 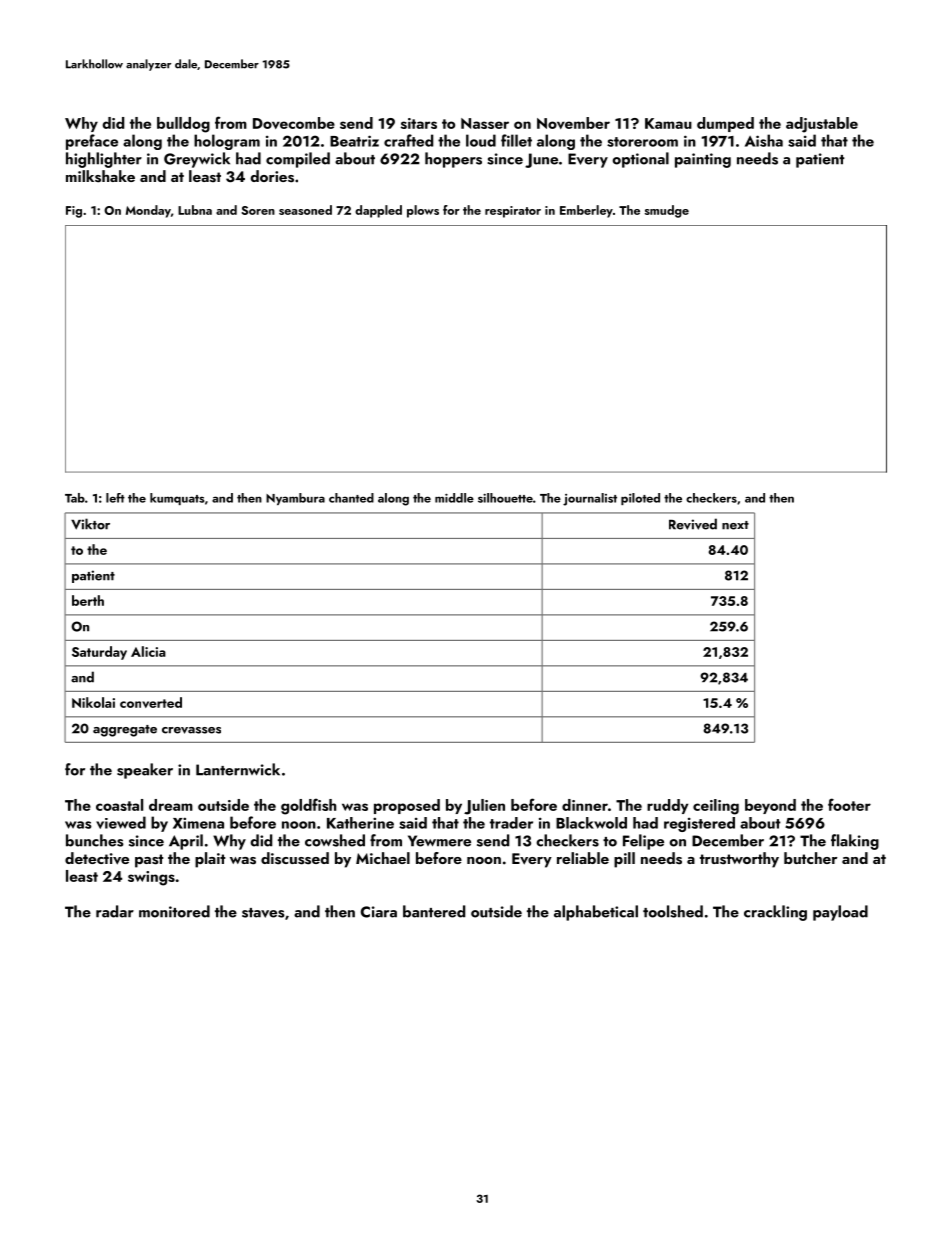 What do you see at coordinates (419, 123) in the page?
I see `sitars` at bounding box center [419, 123].
